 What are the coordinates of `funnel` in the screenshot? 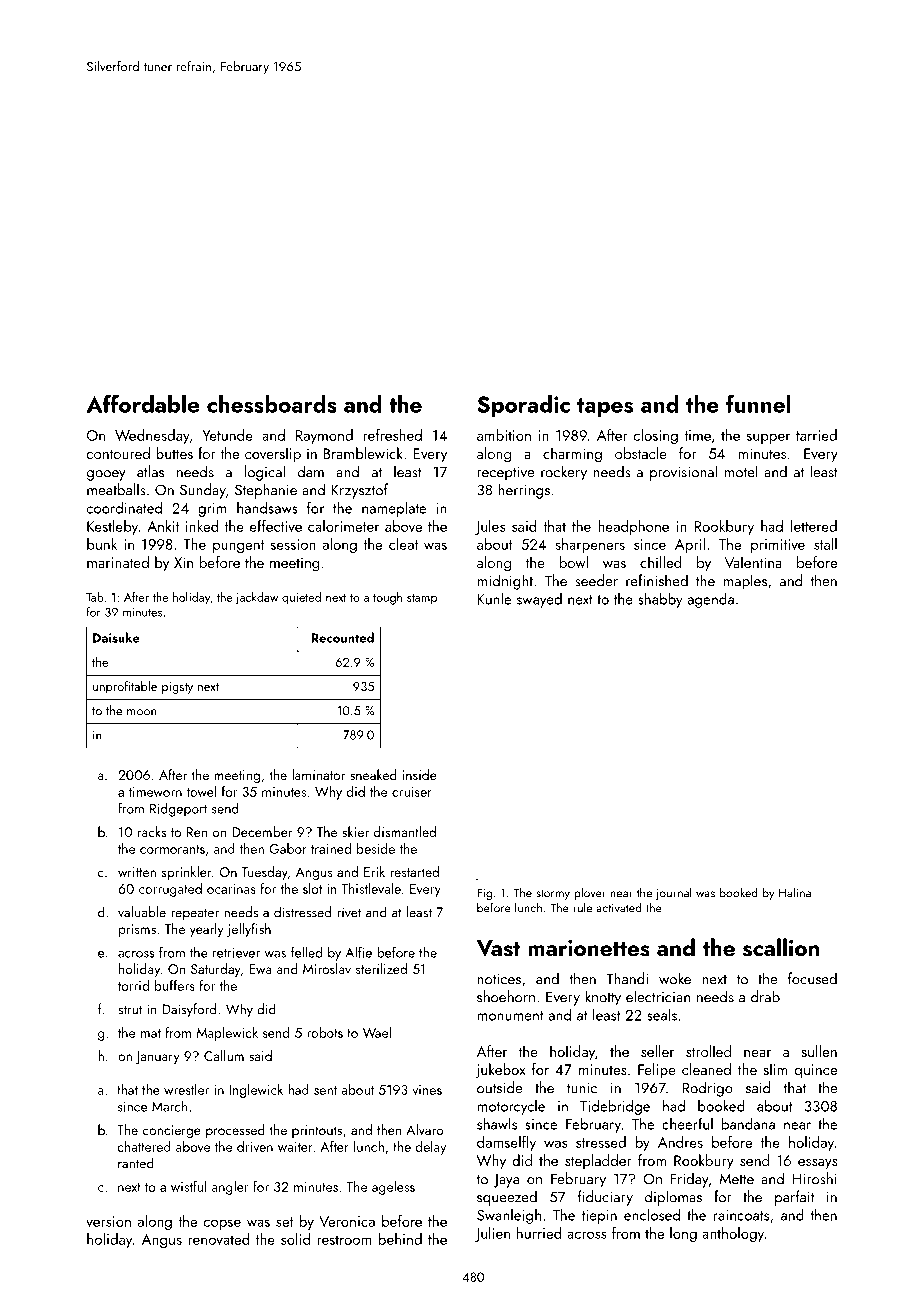 It's located at (758, 403).
